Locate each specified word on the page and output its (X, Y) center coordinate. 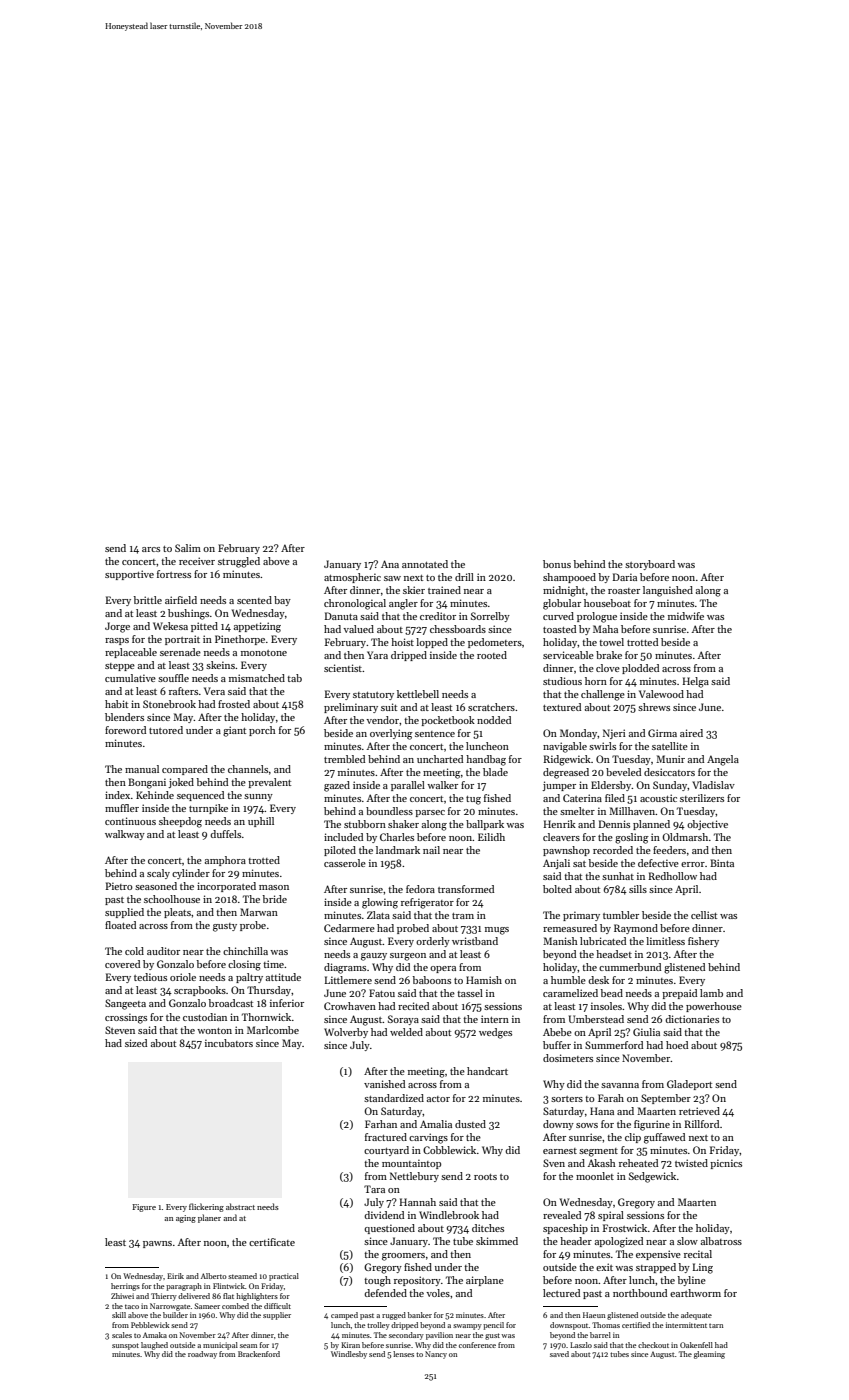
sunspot (125, 1346)
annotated (425, 564)
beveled (623, 772)
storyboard (650, 565)
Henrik (560, 824)
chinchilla (245, 951)
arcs (151, 549)
